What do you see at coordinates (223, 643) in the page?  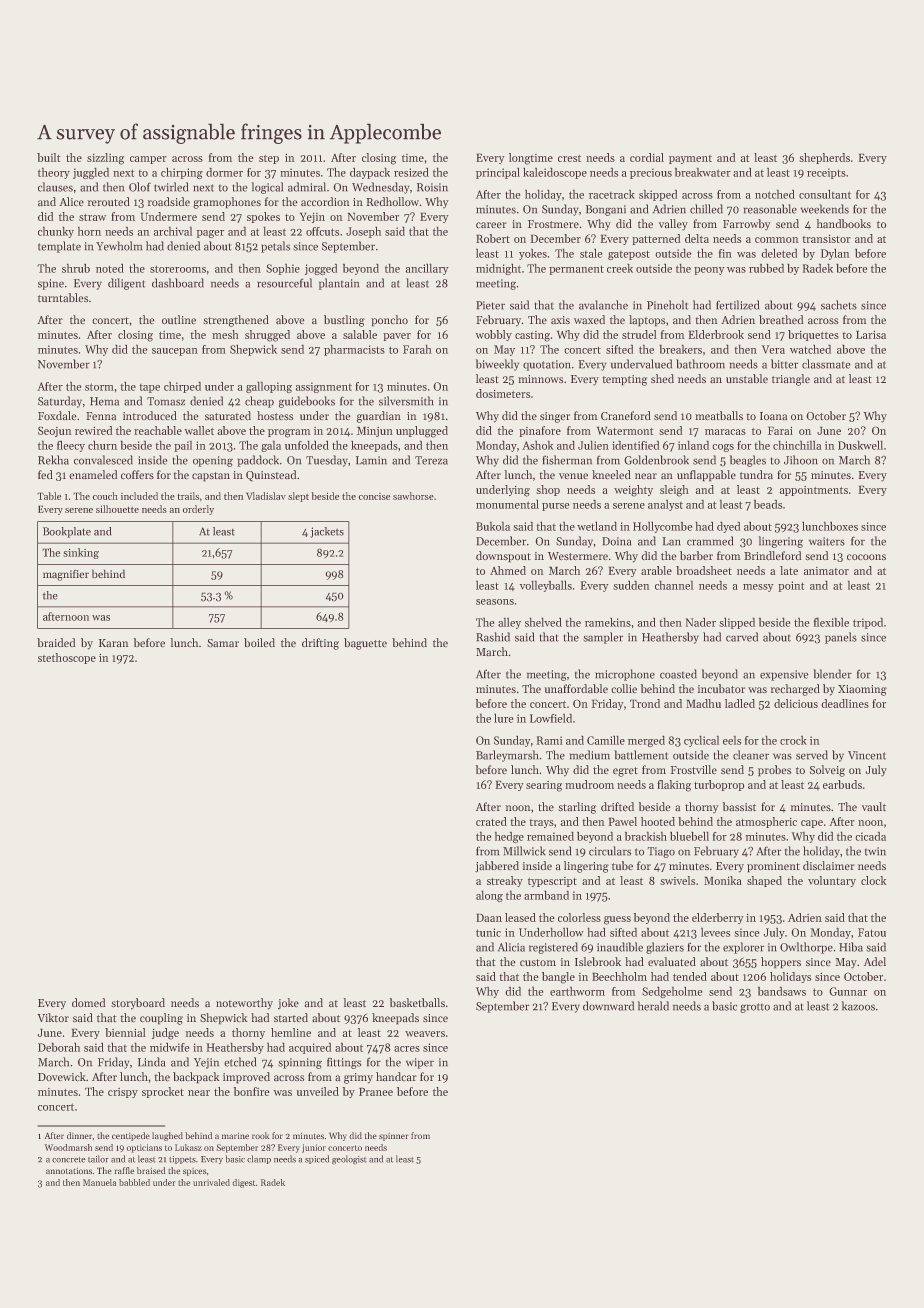 I see `Samar` at bounding box center [223, 643].
